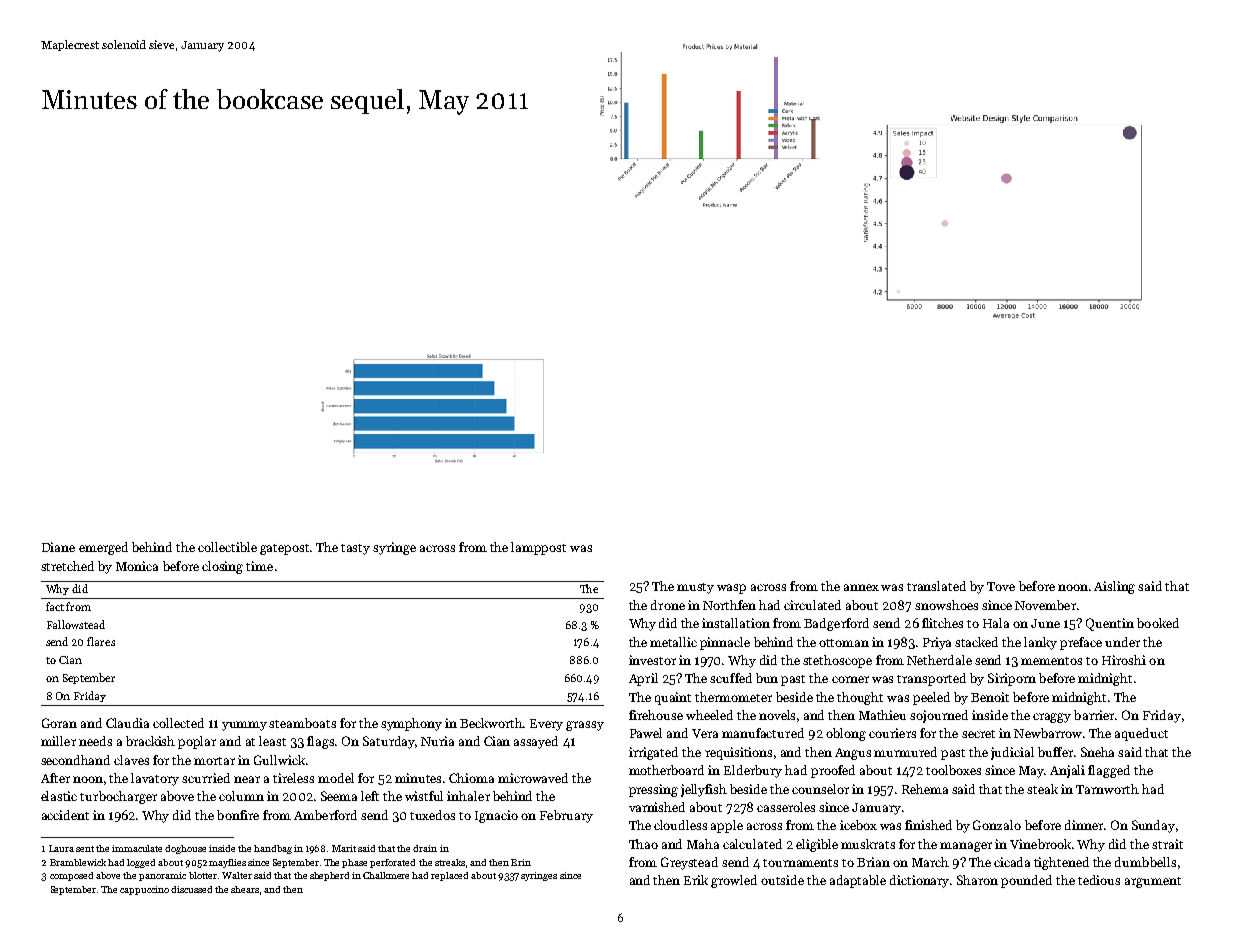 This page has width=1233, height=952. Describe the element at coordinates (782, 880) in the page. I see `outside` at that location.
